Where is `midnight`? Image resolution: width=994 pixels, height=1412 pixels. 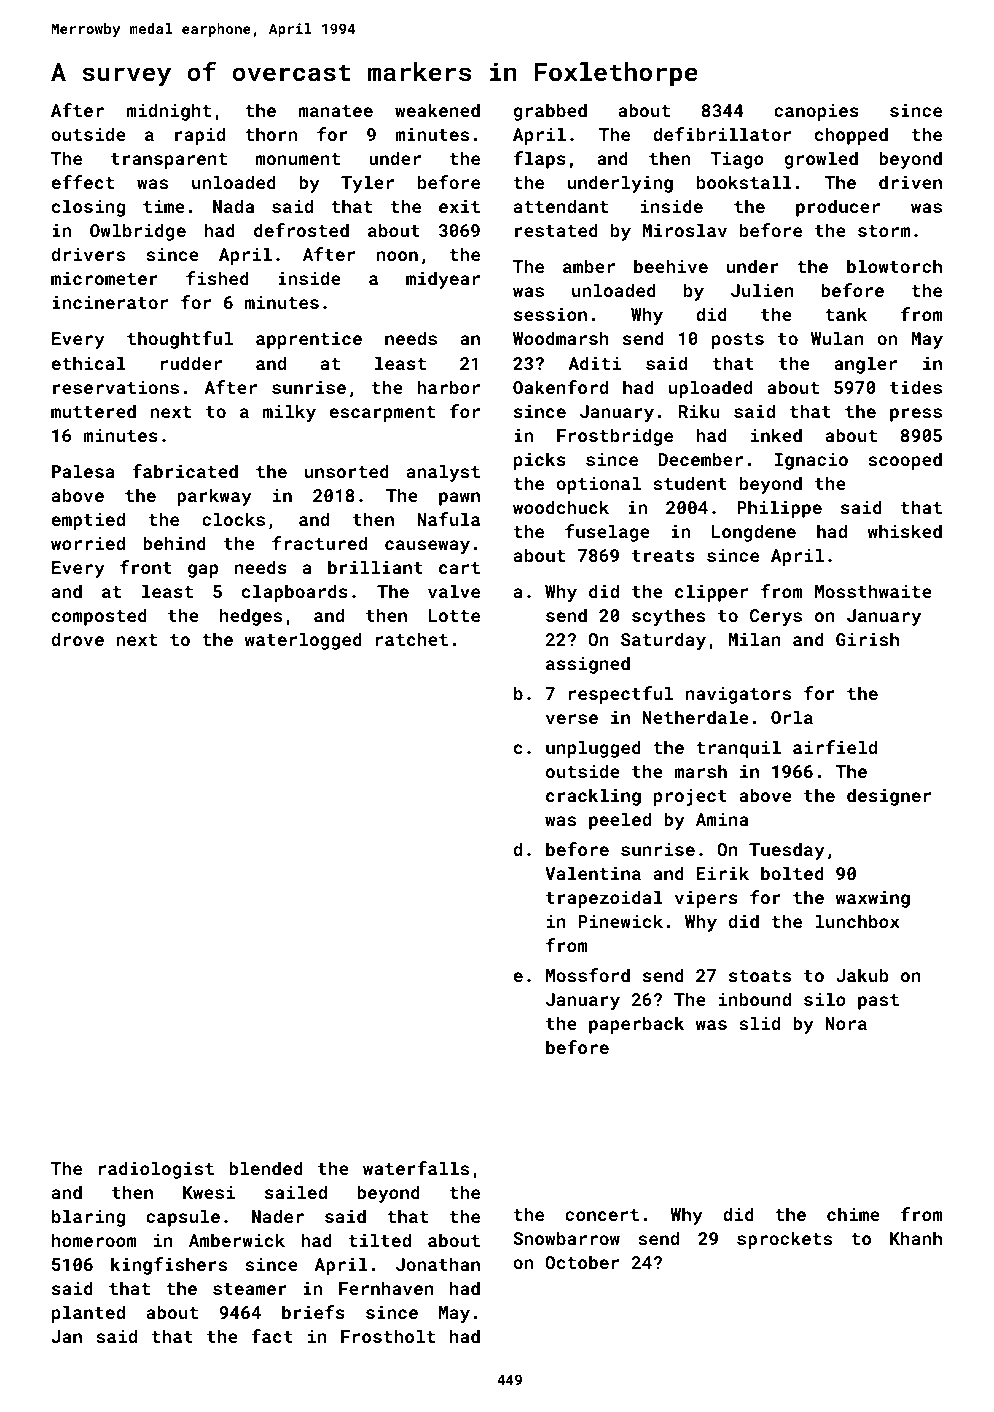
midnight is located at coordinates (169, 112).
